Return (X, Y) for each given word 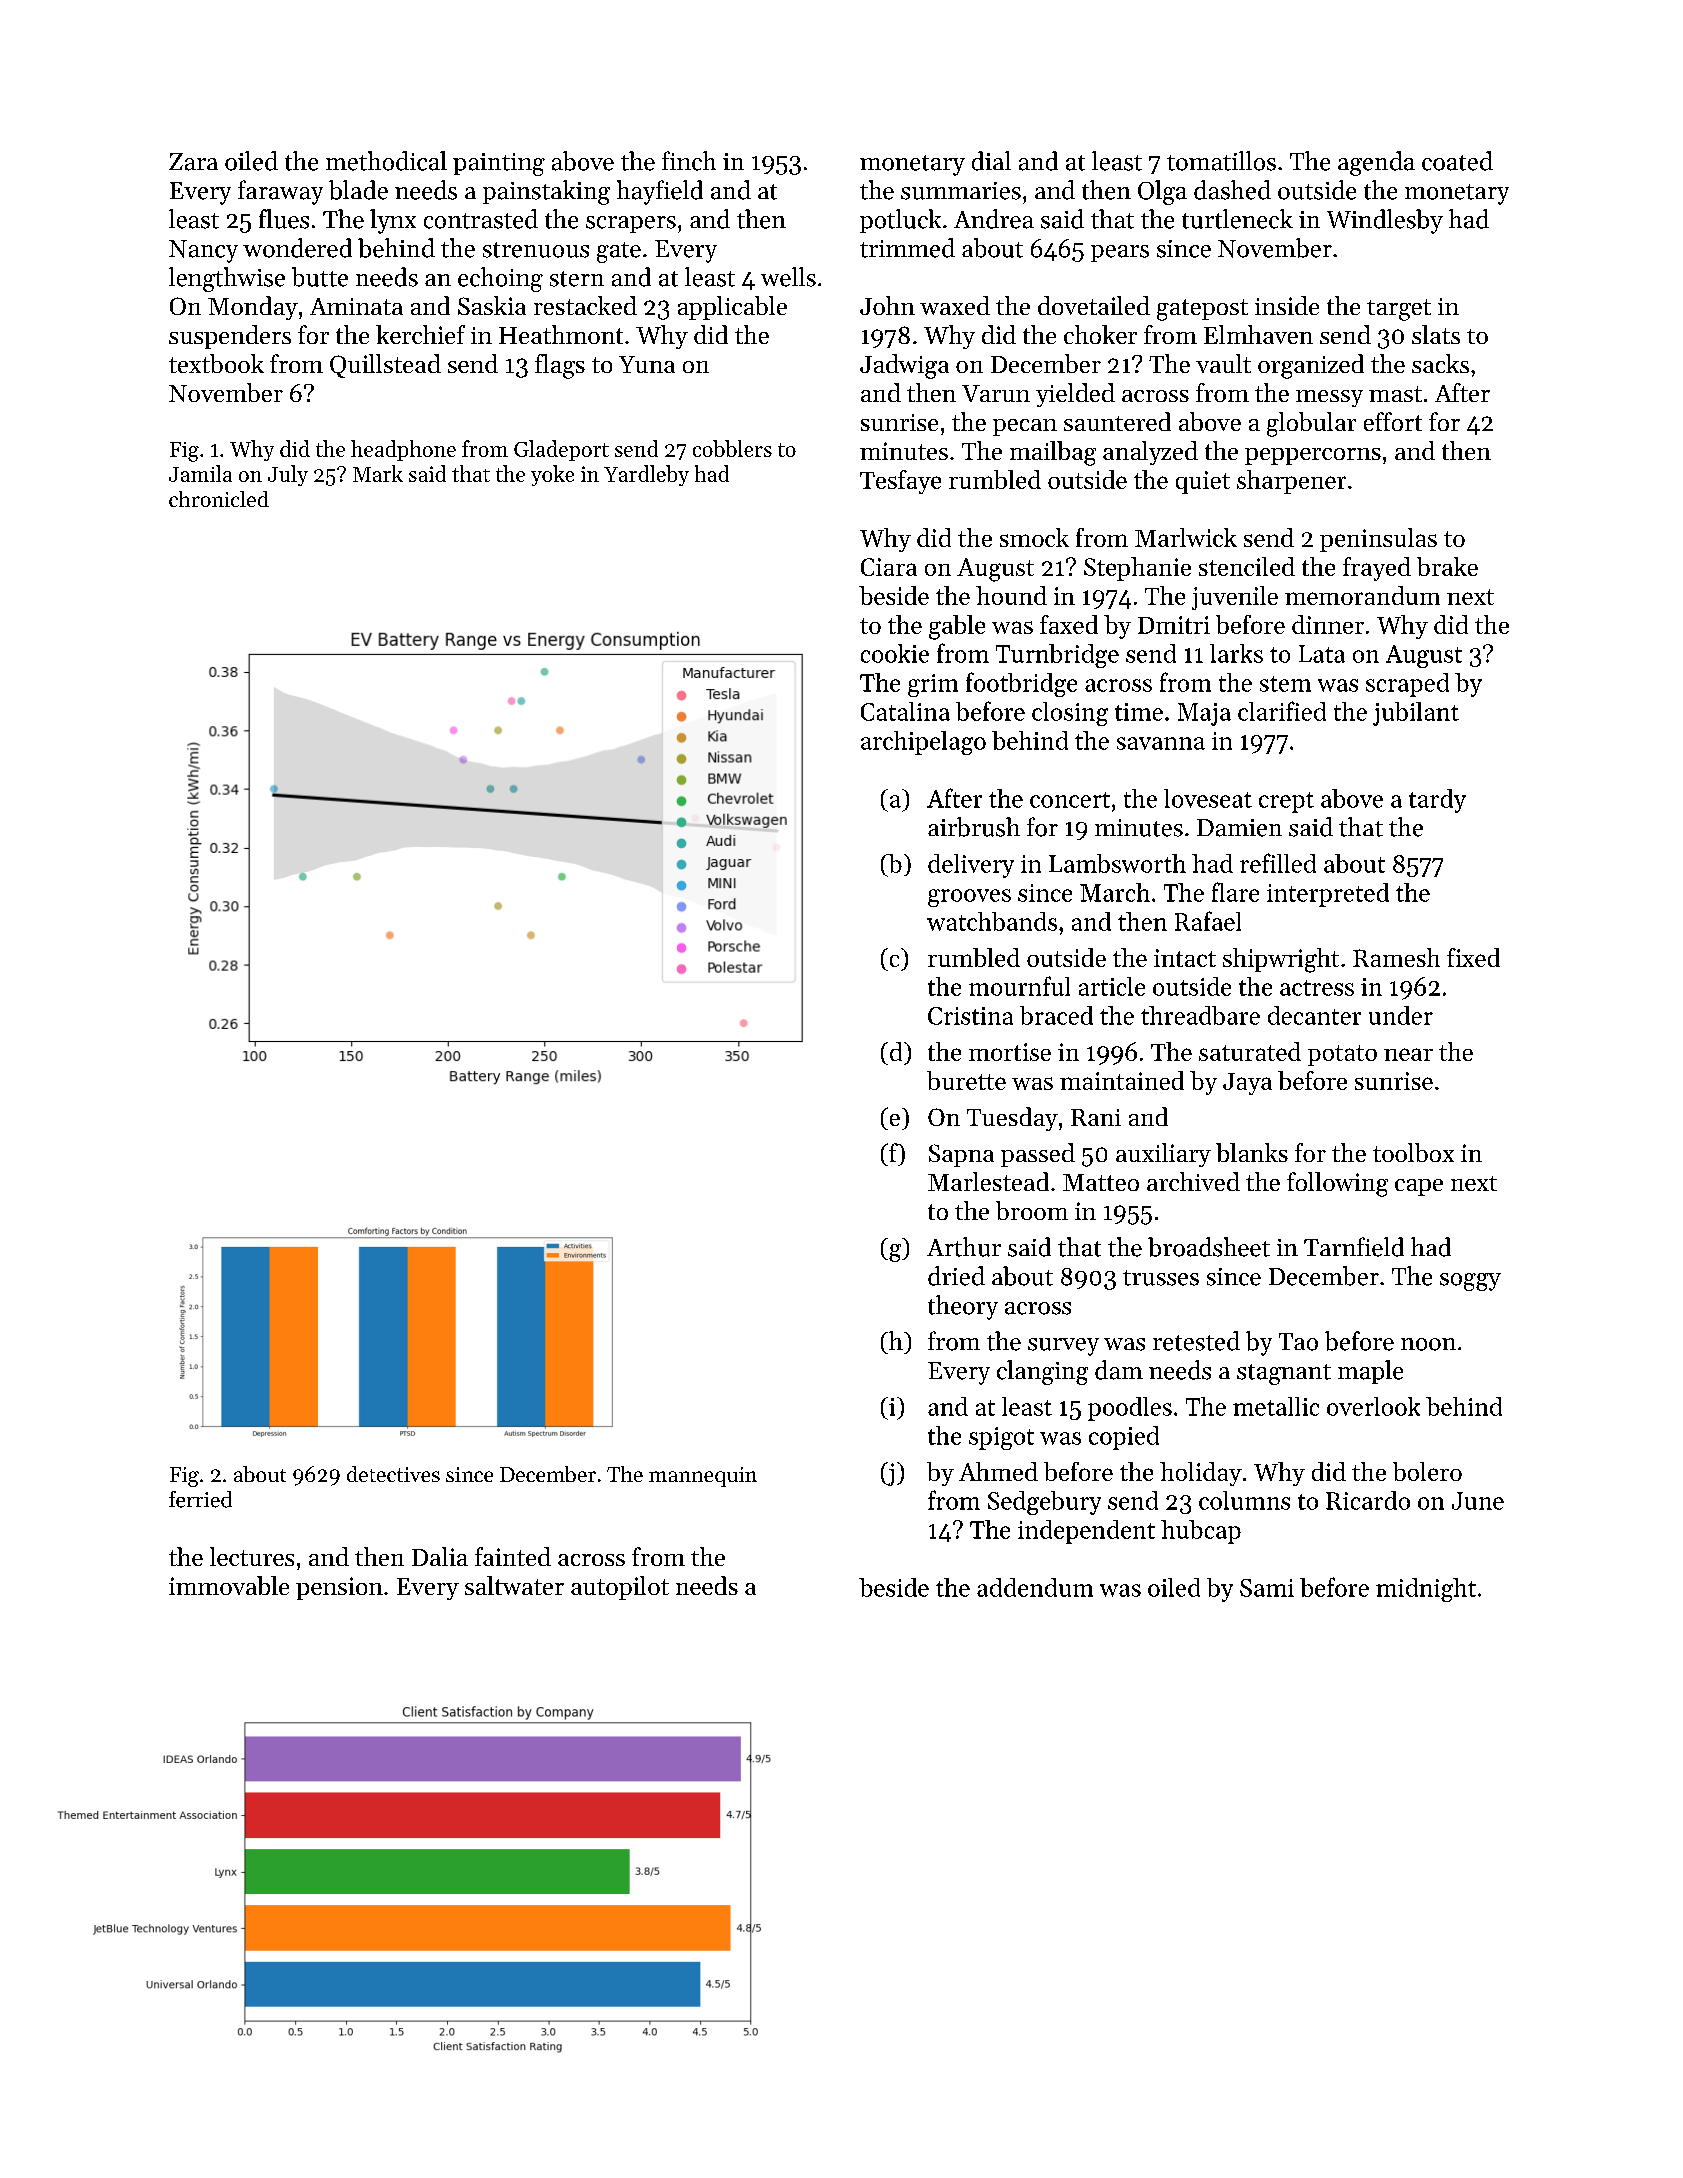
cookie (895, 653)
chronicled (219, 499)
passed (1038, 1155)
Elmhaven (1258, 334)
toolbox (1413, 1152)
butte (320, 277)
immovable (229, 1585)
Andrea (994, 219)
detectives (393, 1474)
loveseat (1208, 798)
